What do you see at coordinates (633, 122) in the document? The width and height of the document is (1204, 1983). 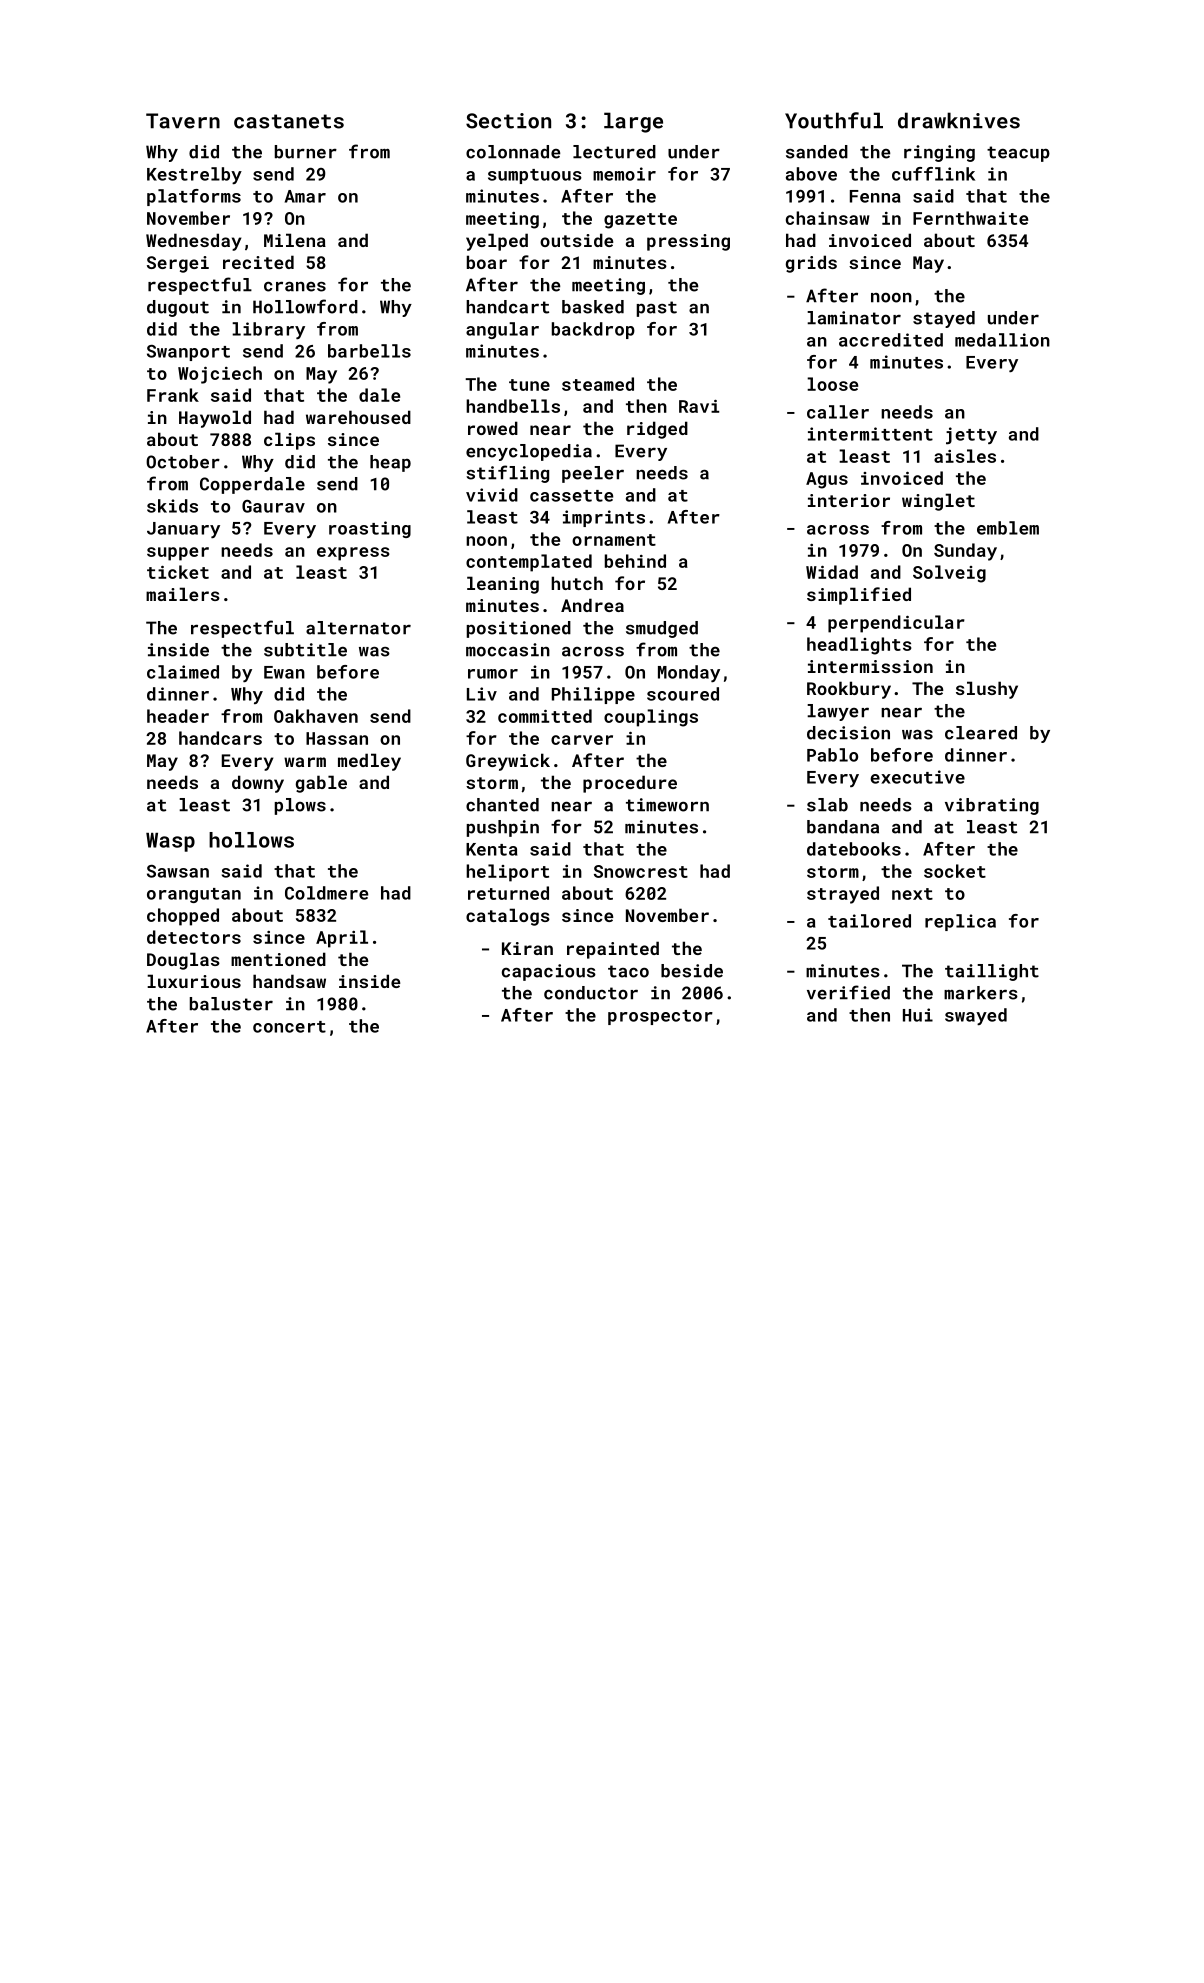 I see `large` at bounding box center [633, 122].
